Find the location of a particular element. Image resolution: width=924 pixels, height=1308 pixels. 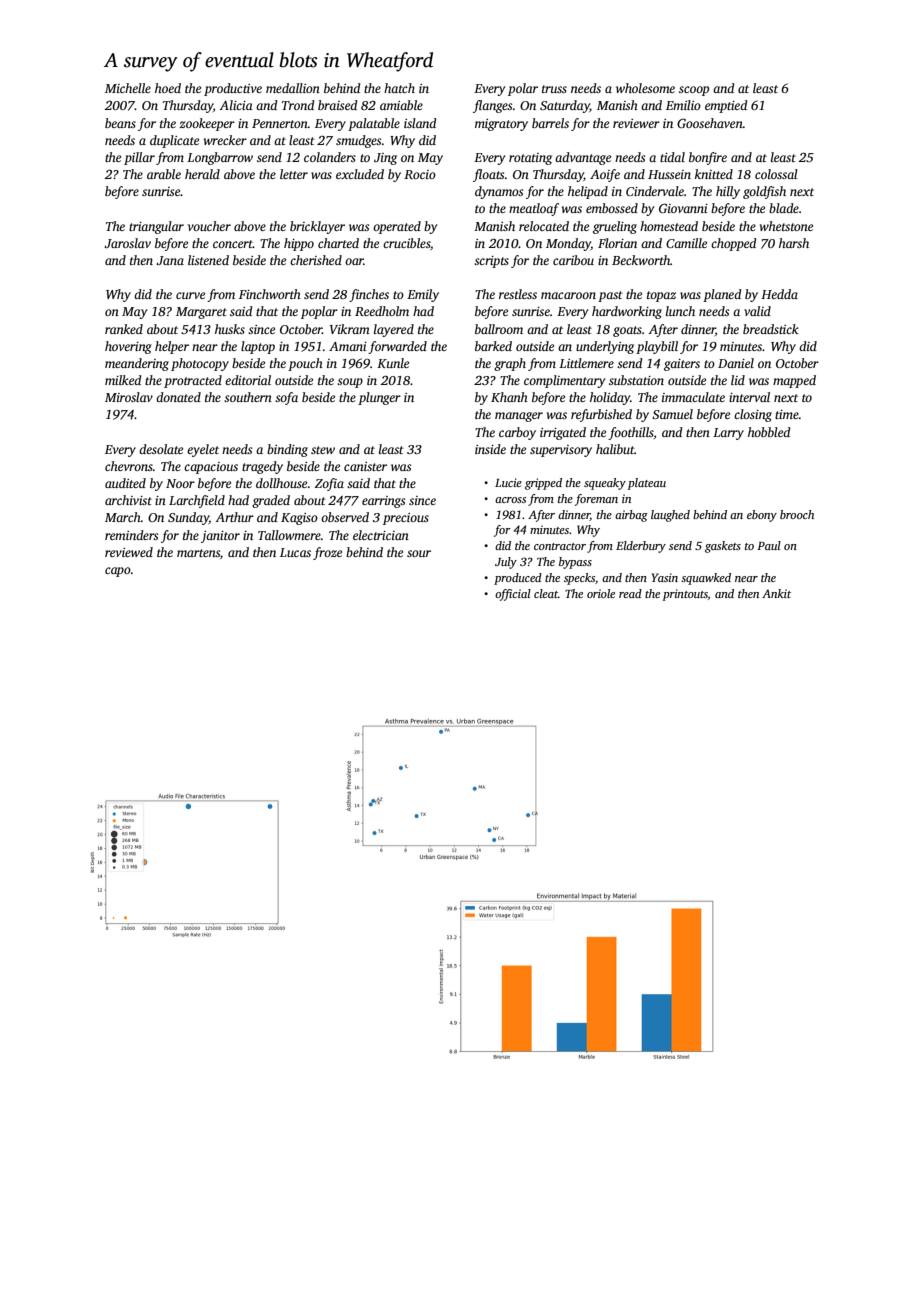

martens is located at coordinates (198, 553).
